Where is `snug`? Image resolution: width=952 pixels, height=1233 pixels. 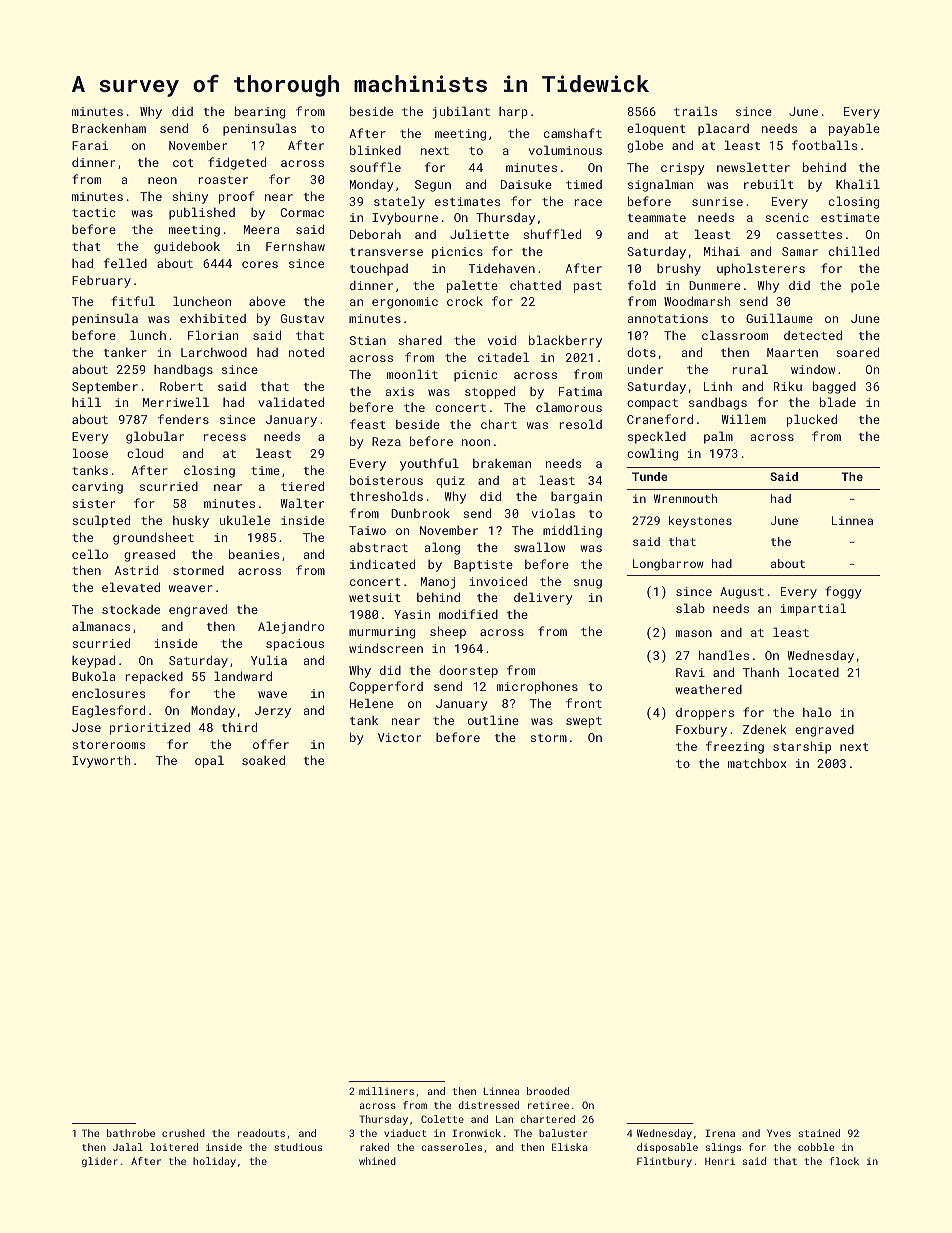
snug is located at coordinates (588, 584).
